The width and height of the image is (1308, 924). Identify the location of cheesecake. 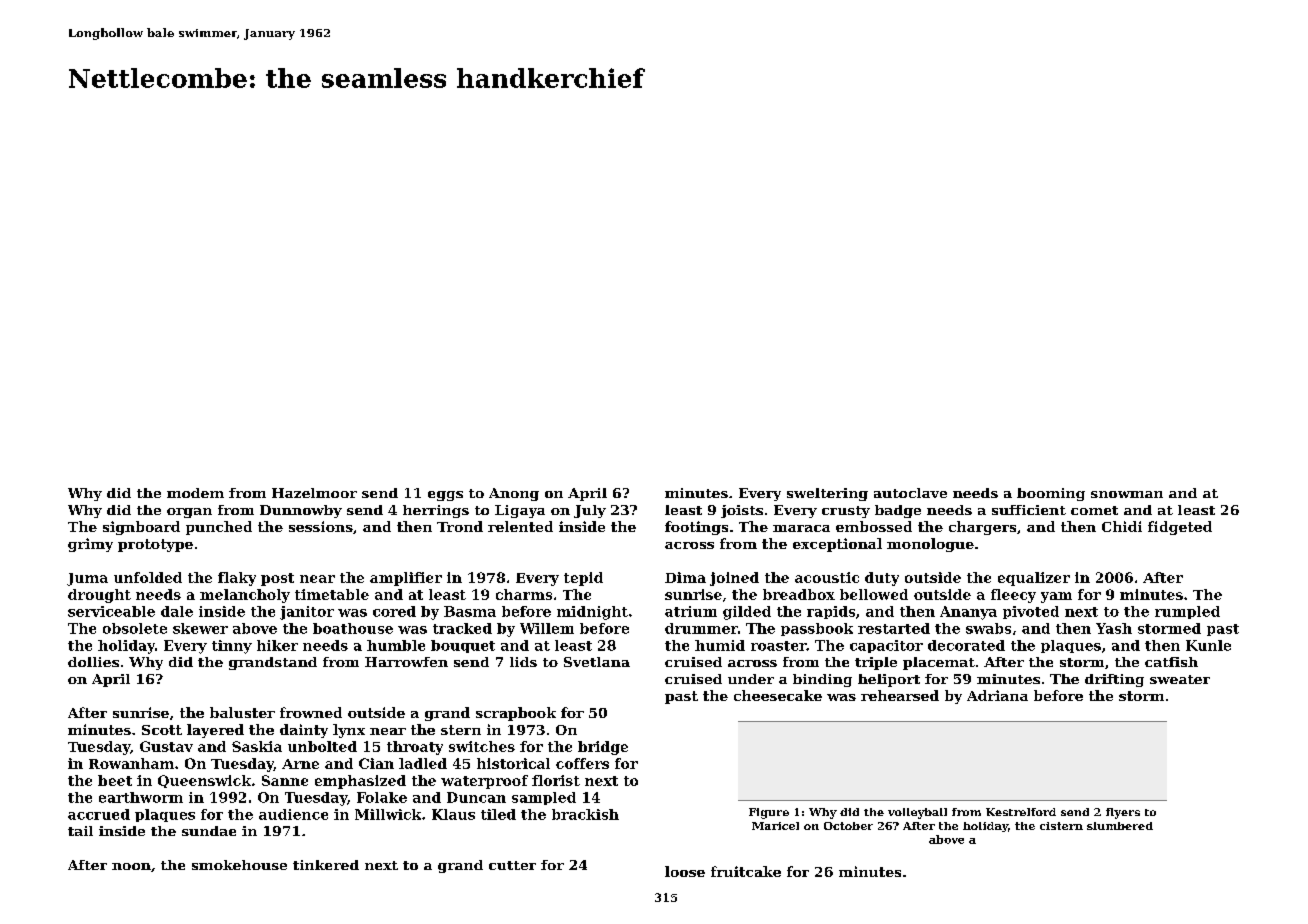
(778, 695).
